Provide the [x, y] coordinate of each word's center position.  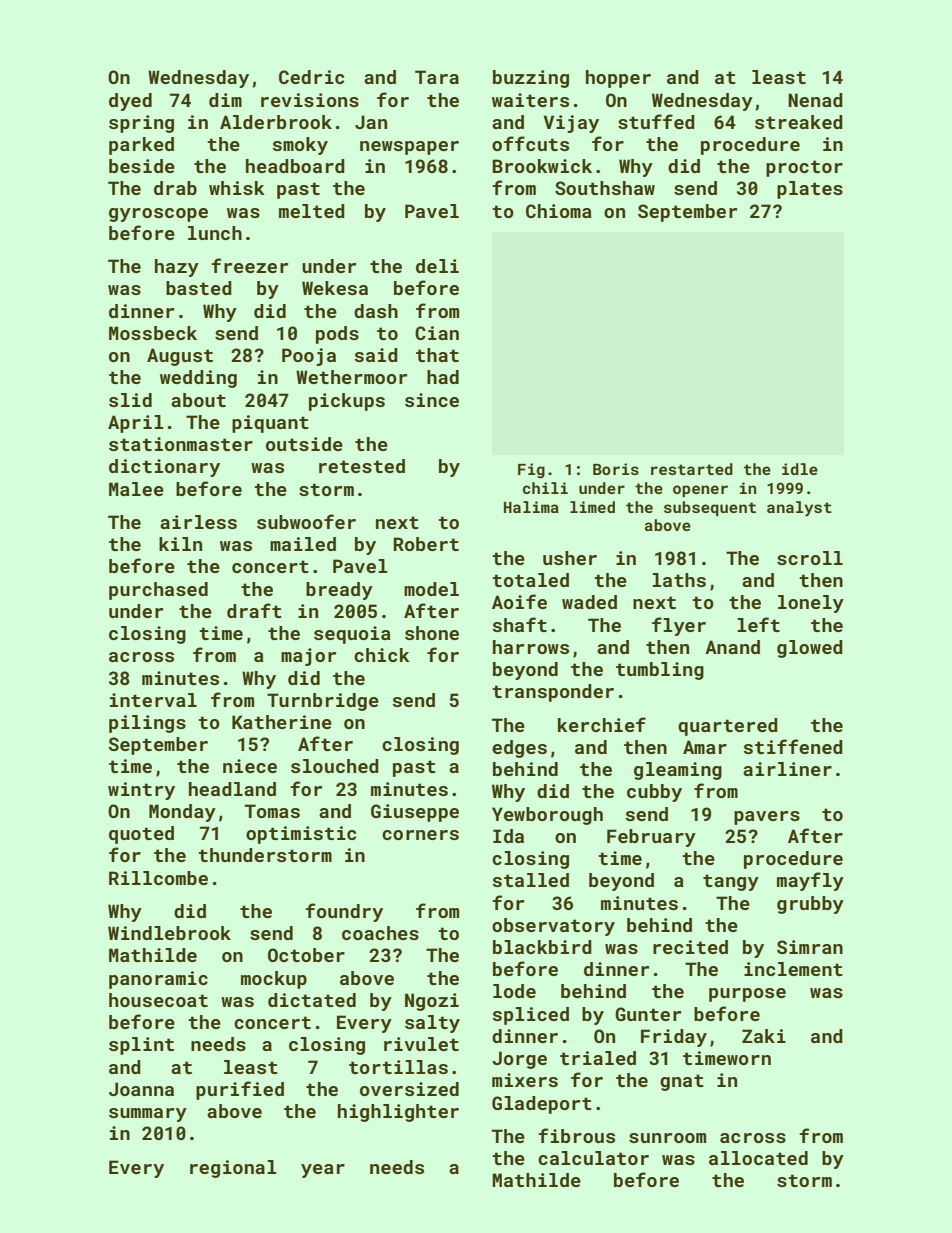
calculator [593, 1158]
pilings [147, 724]
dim [225, 100]
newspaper [409, 148]
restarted [692, 469]
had [443, 377]
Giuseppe [415, 813]
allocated [758, 1158]
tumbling [660, 671]
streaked [799, 122]
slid [130, 400]
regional [233, 1169]
